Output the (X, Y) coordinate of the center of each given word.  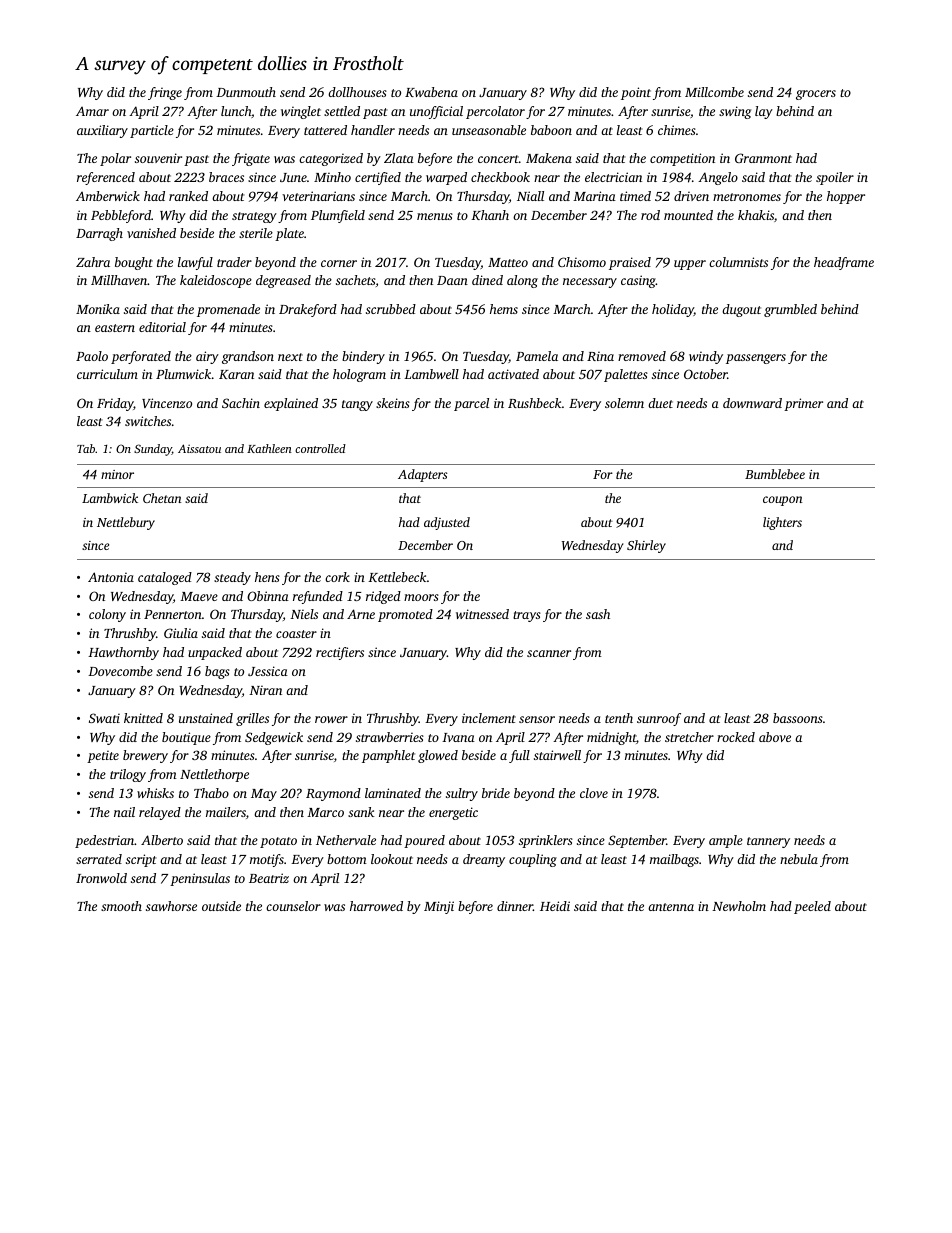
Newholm (739, 906)
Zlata (399, 158)
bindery (363, 357)
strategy (254, 217)
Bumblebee (775, 474)
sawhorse (171, 906)
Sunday (153, 450)
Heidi (555, 906)
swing (735, 112)
